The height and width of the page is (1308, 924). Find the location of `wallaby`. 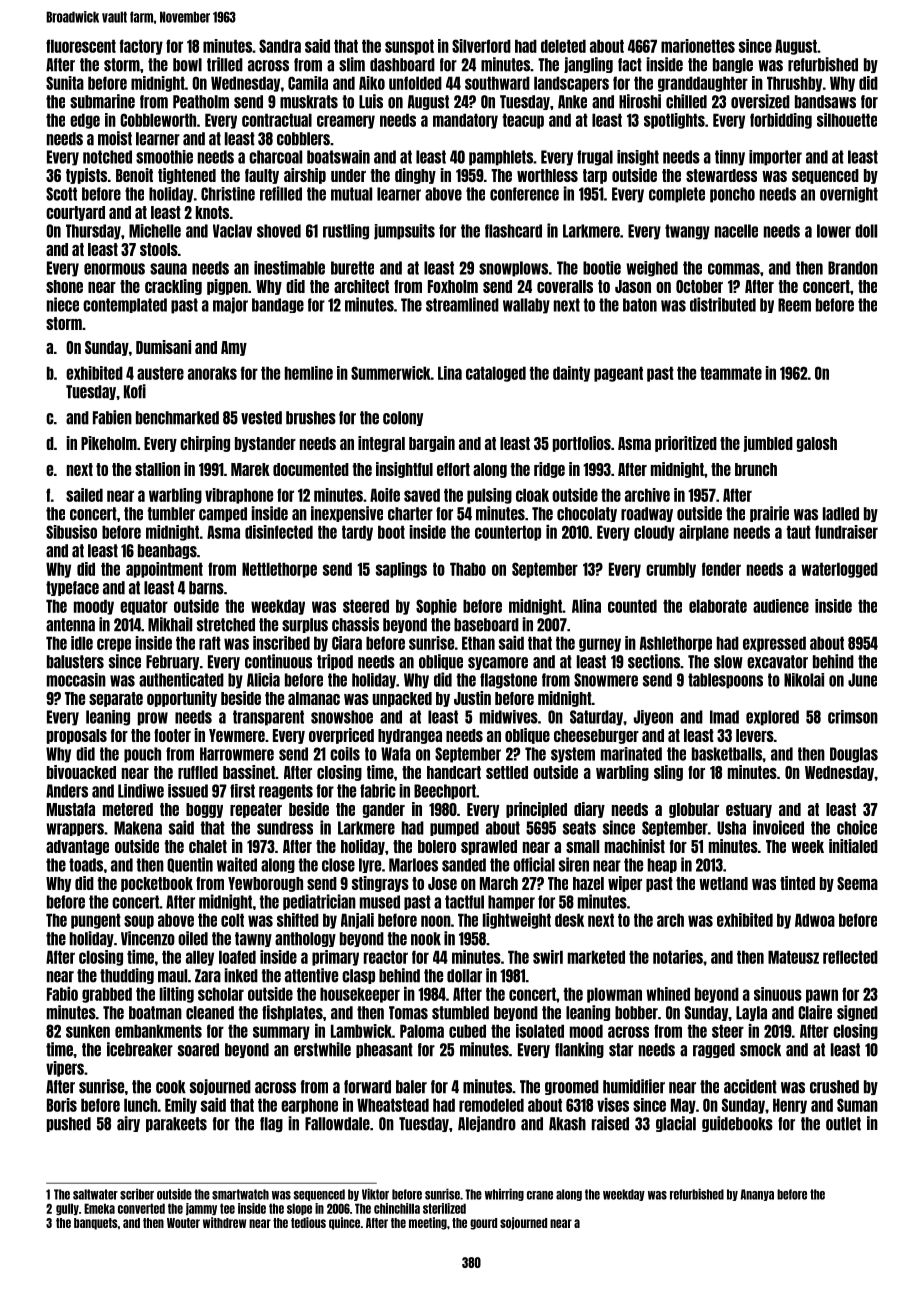

wallaby is located at coordinates (526, 306).
